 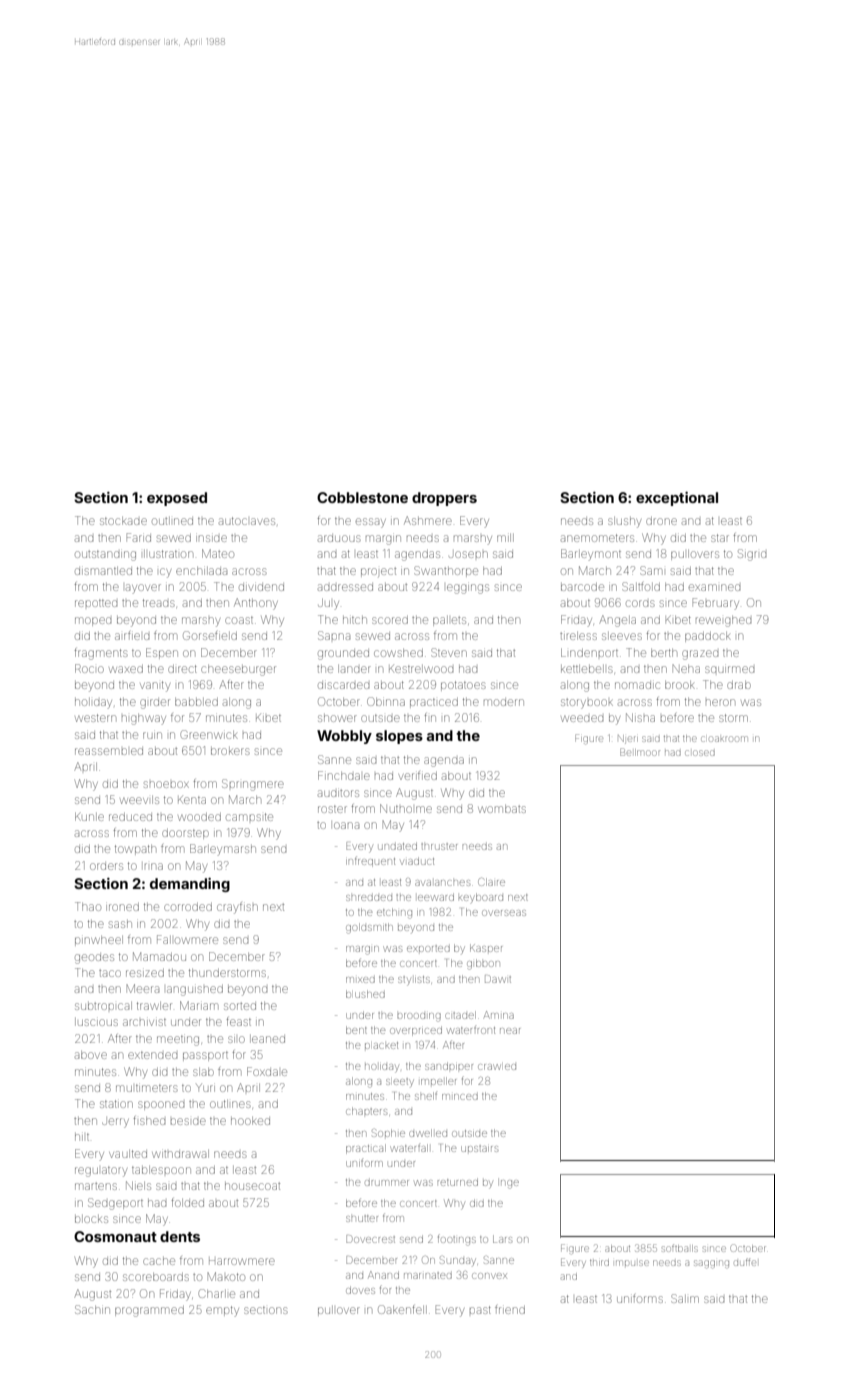 I want to click on crawled, so click(x=497, y=1067).
